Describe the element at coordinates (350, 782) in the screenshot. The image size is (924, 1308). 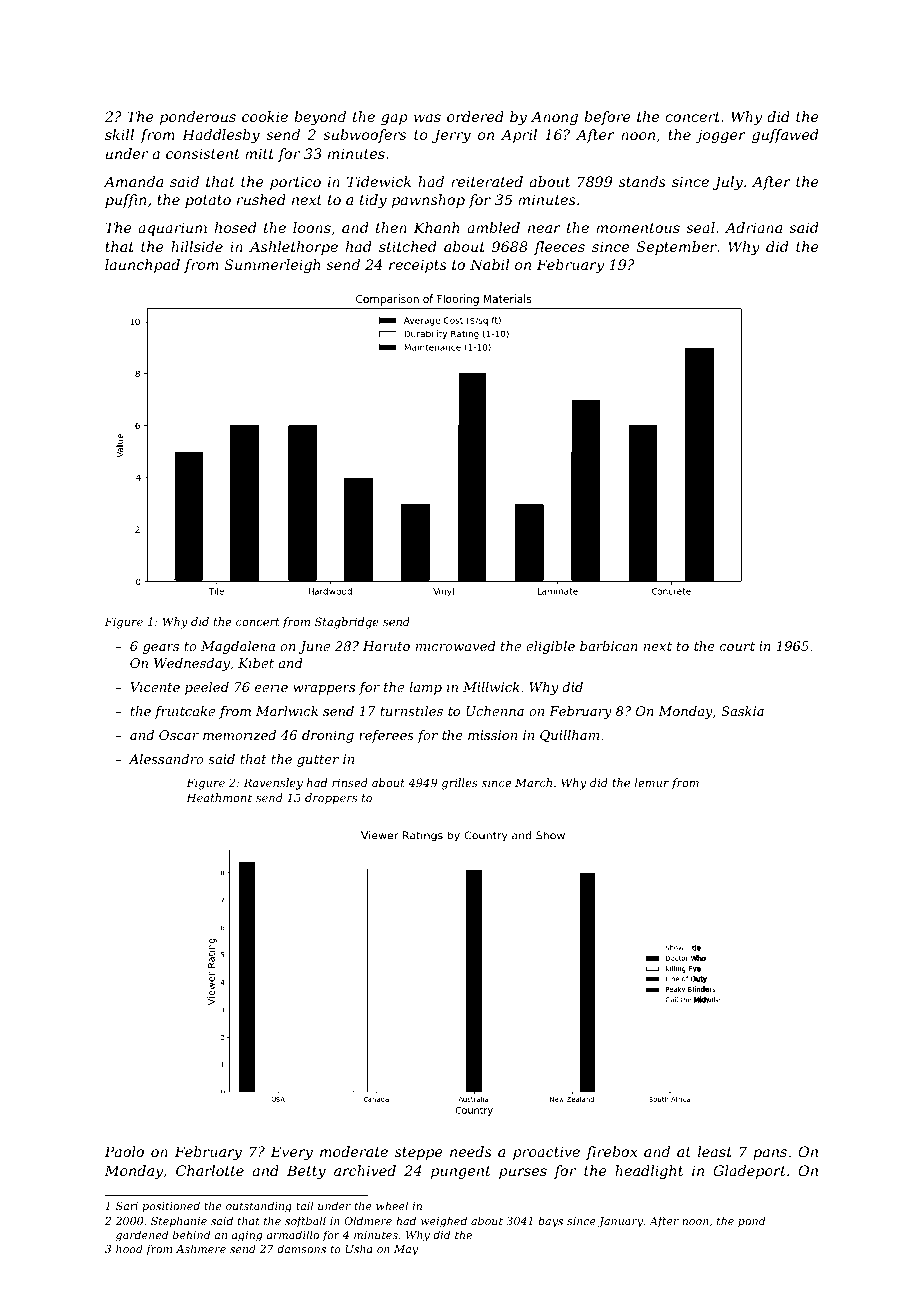
I see `rinsed` at that location.
